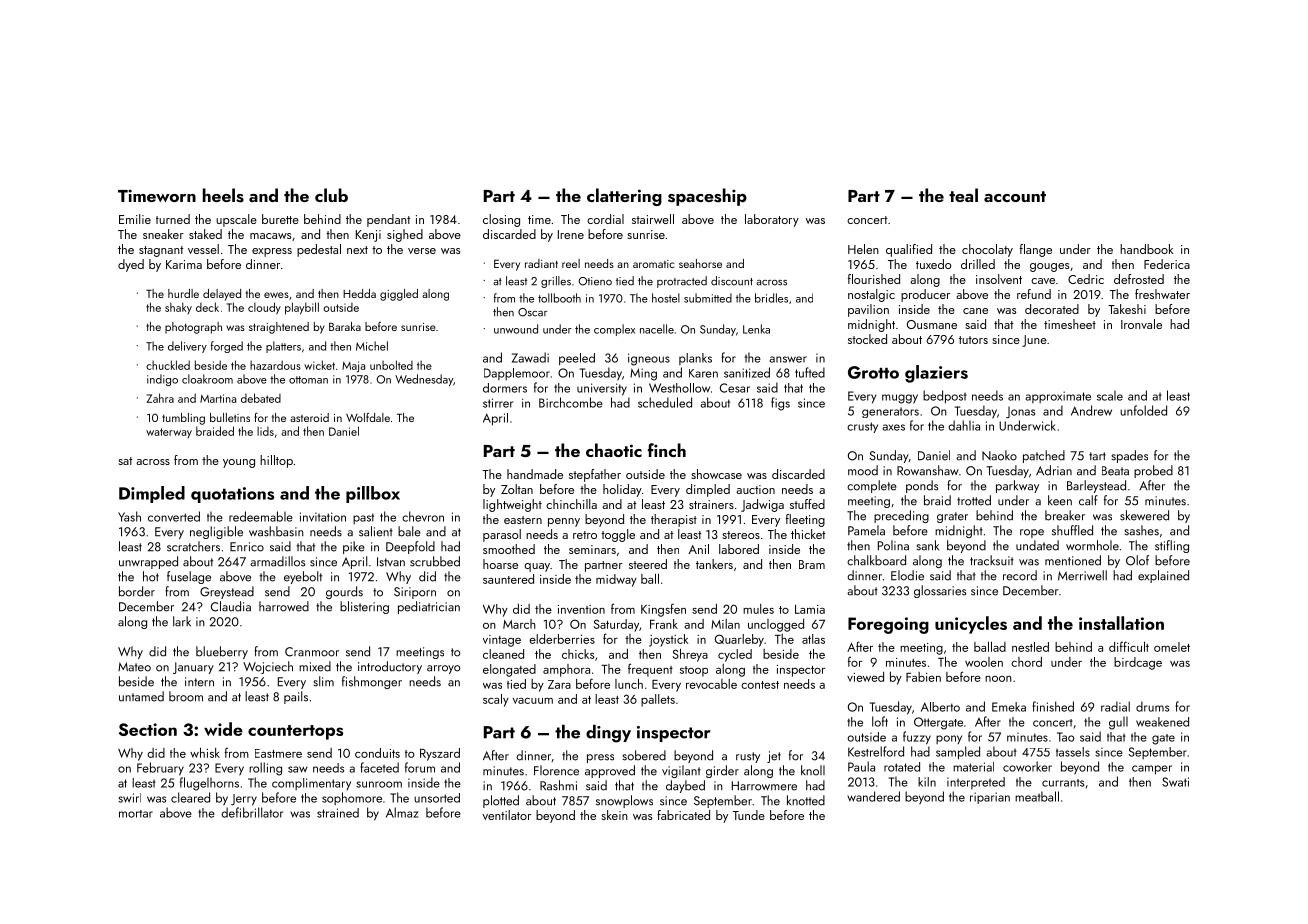 The image size is (1308, 924). What do you see at coordinates (331, 195) in the screenshot?
I see `club` at bounding box center [331, 195].
